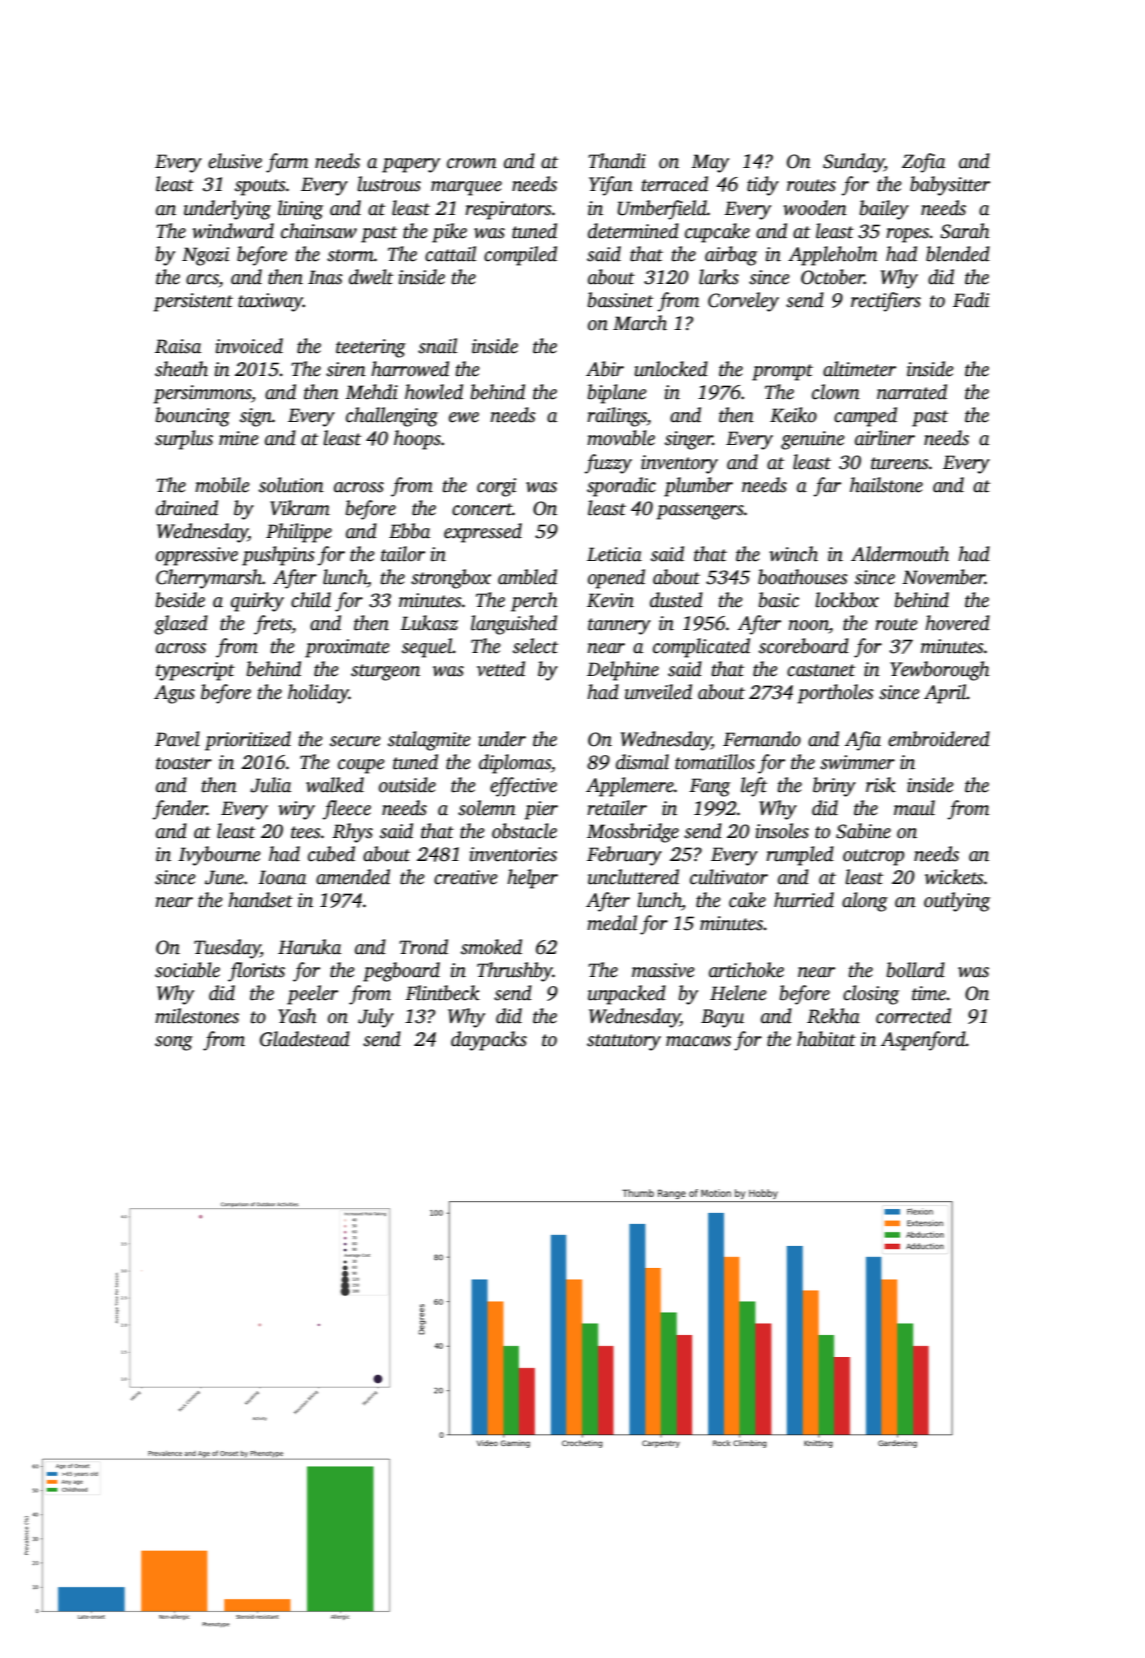 The width and height of the page is (1145, 1658). I want to click on daypacks, so click(489, 1041).
